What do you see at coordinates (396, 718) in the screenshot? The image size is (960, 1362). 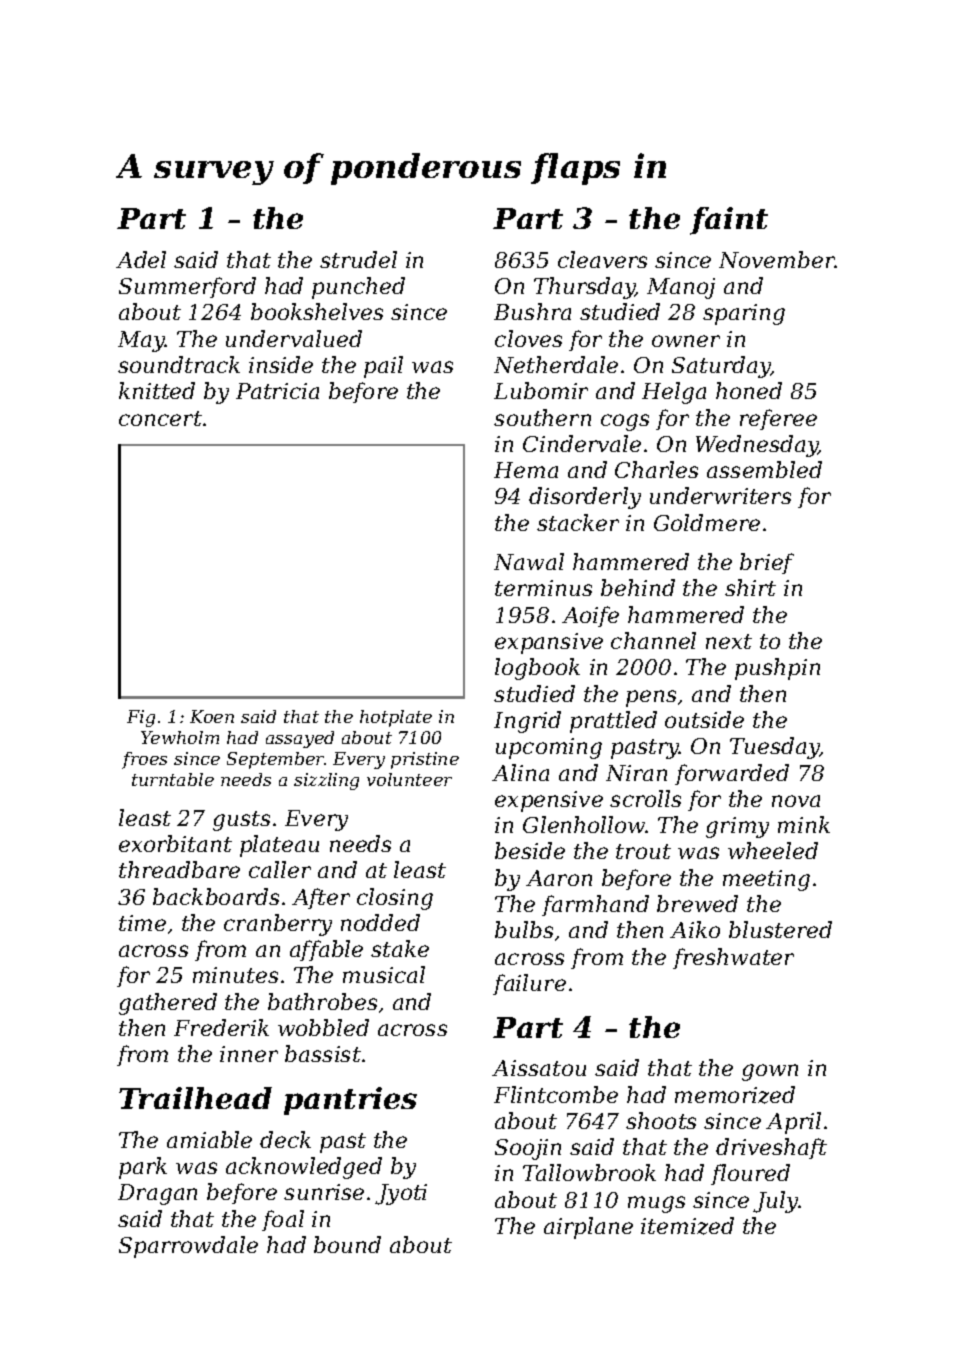 I see `hotplate` at bounding box center [396, 718].
